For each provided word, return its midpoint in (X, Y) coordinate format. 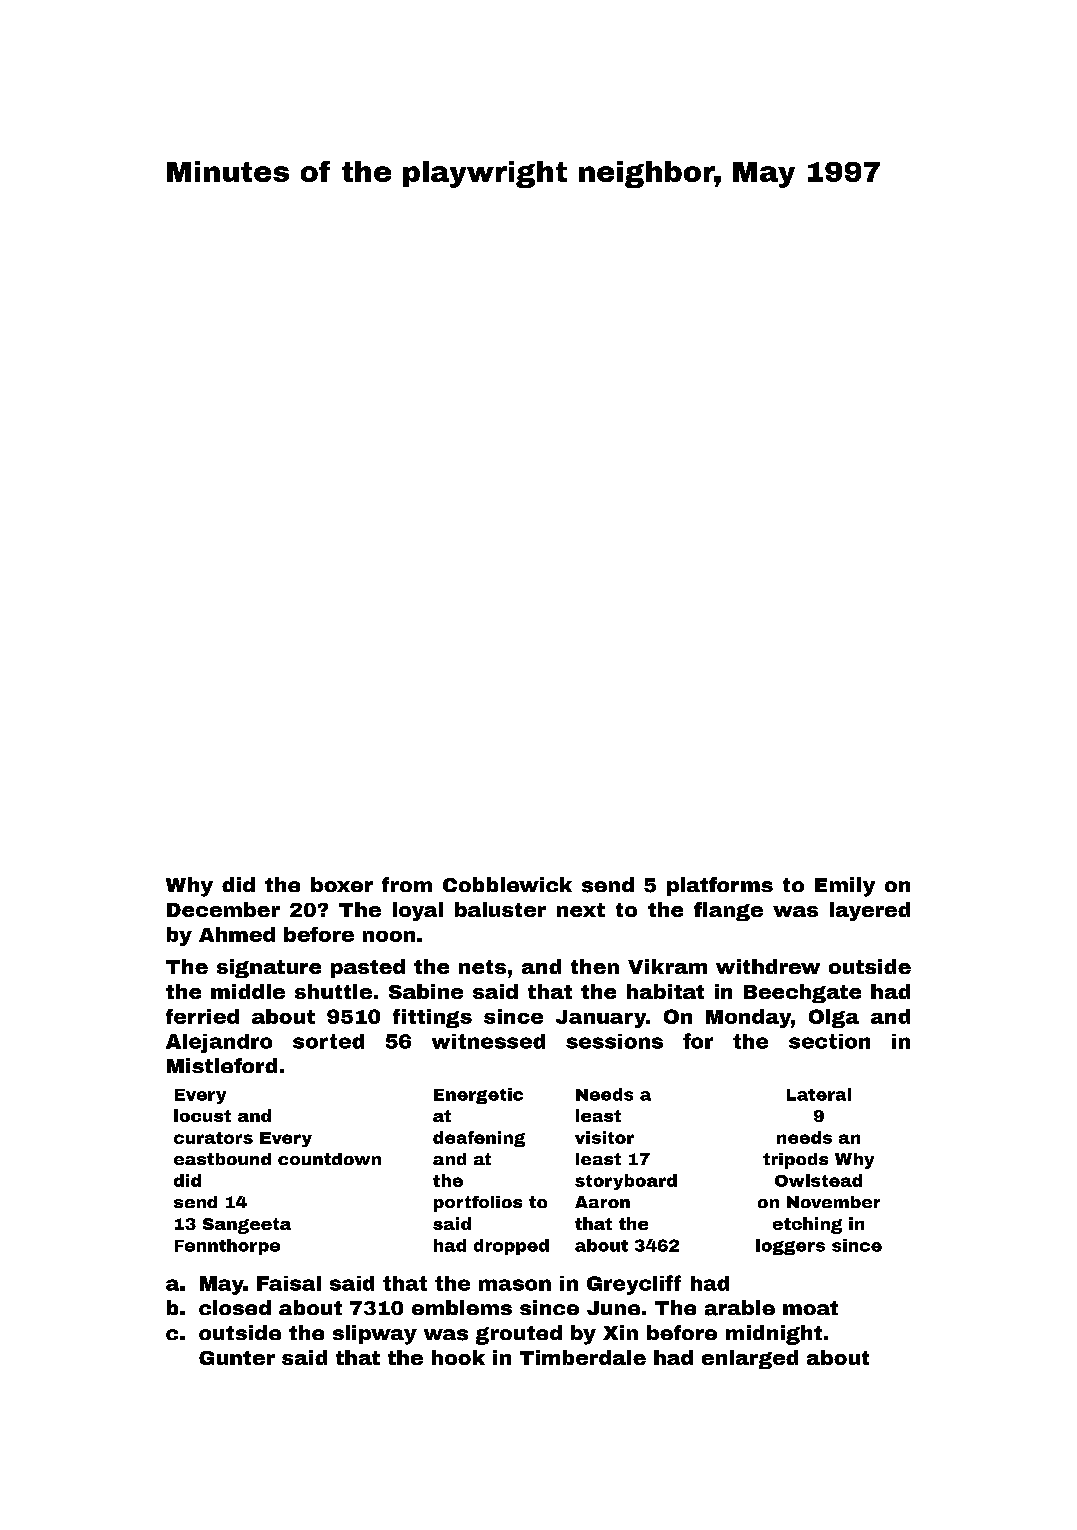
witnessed (488, 1041)
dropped (511, 1247)
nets (482, 967)
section (829, 1041)
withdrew (768, 966)
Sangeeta (247, 1226)
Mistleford (222, 1065)
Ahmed (237, 934)
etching (807, 1225)
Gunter (237, 1358)
